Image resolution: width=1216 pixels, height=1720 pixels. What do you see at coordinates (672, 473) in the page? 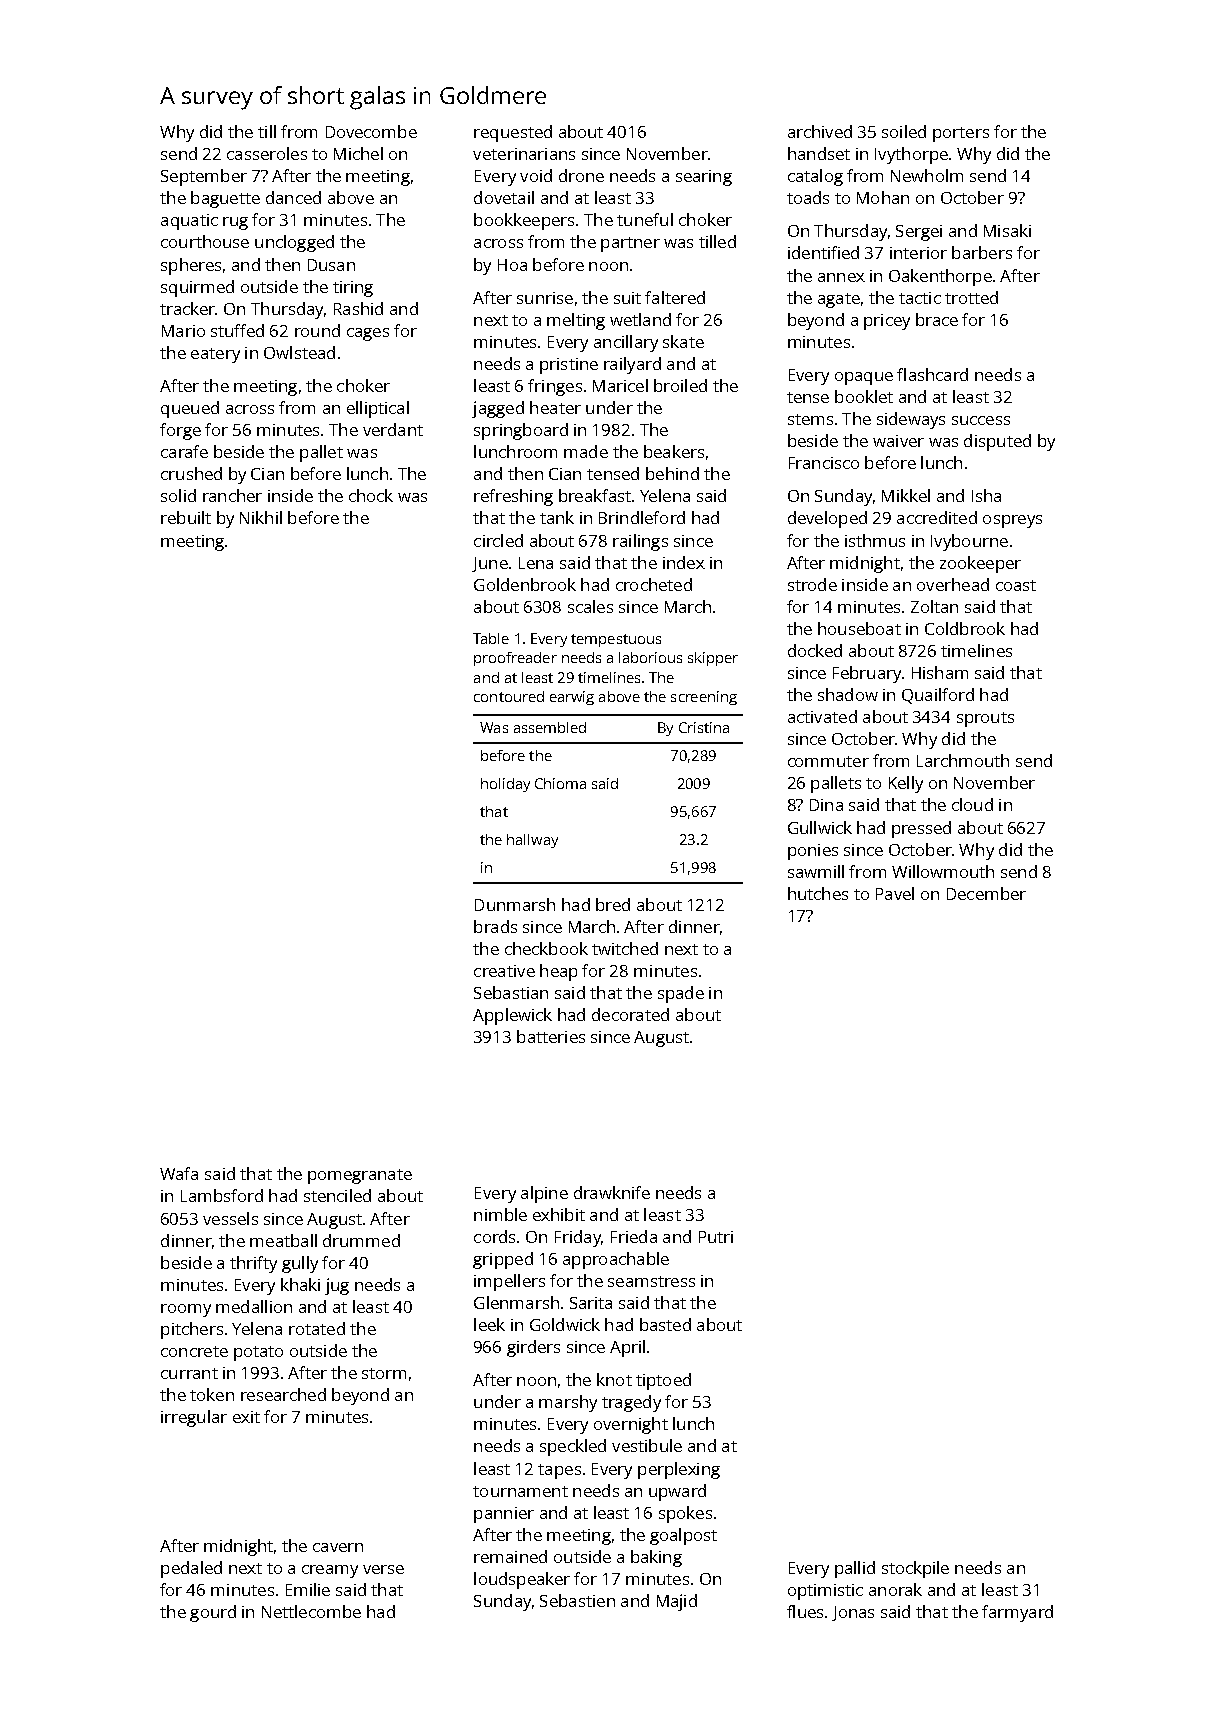
I see `behind` at bounding box center [672, 473].
